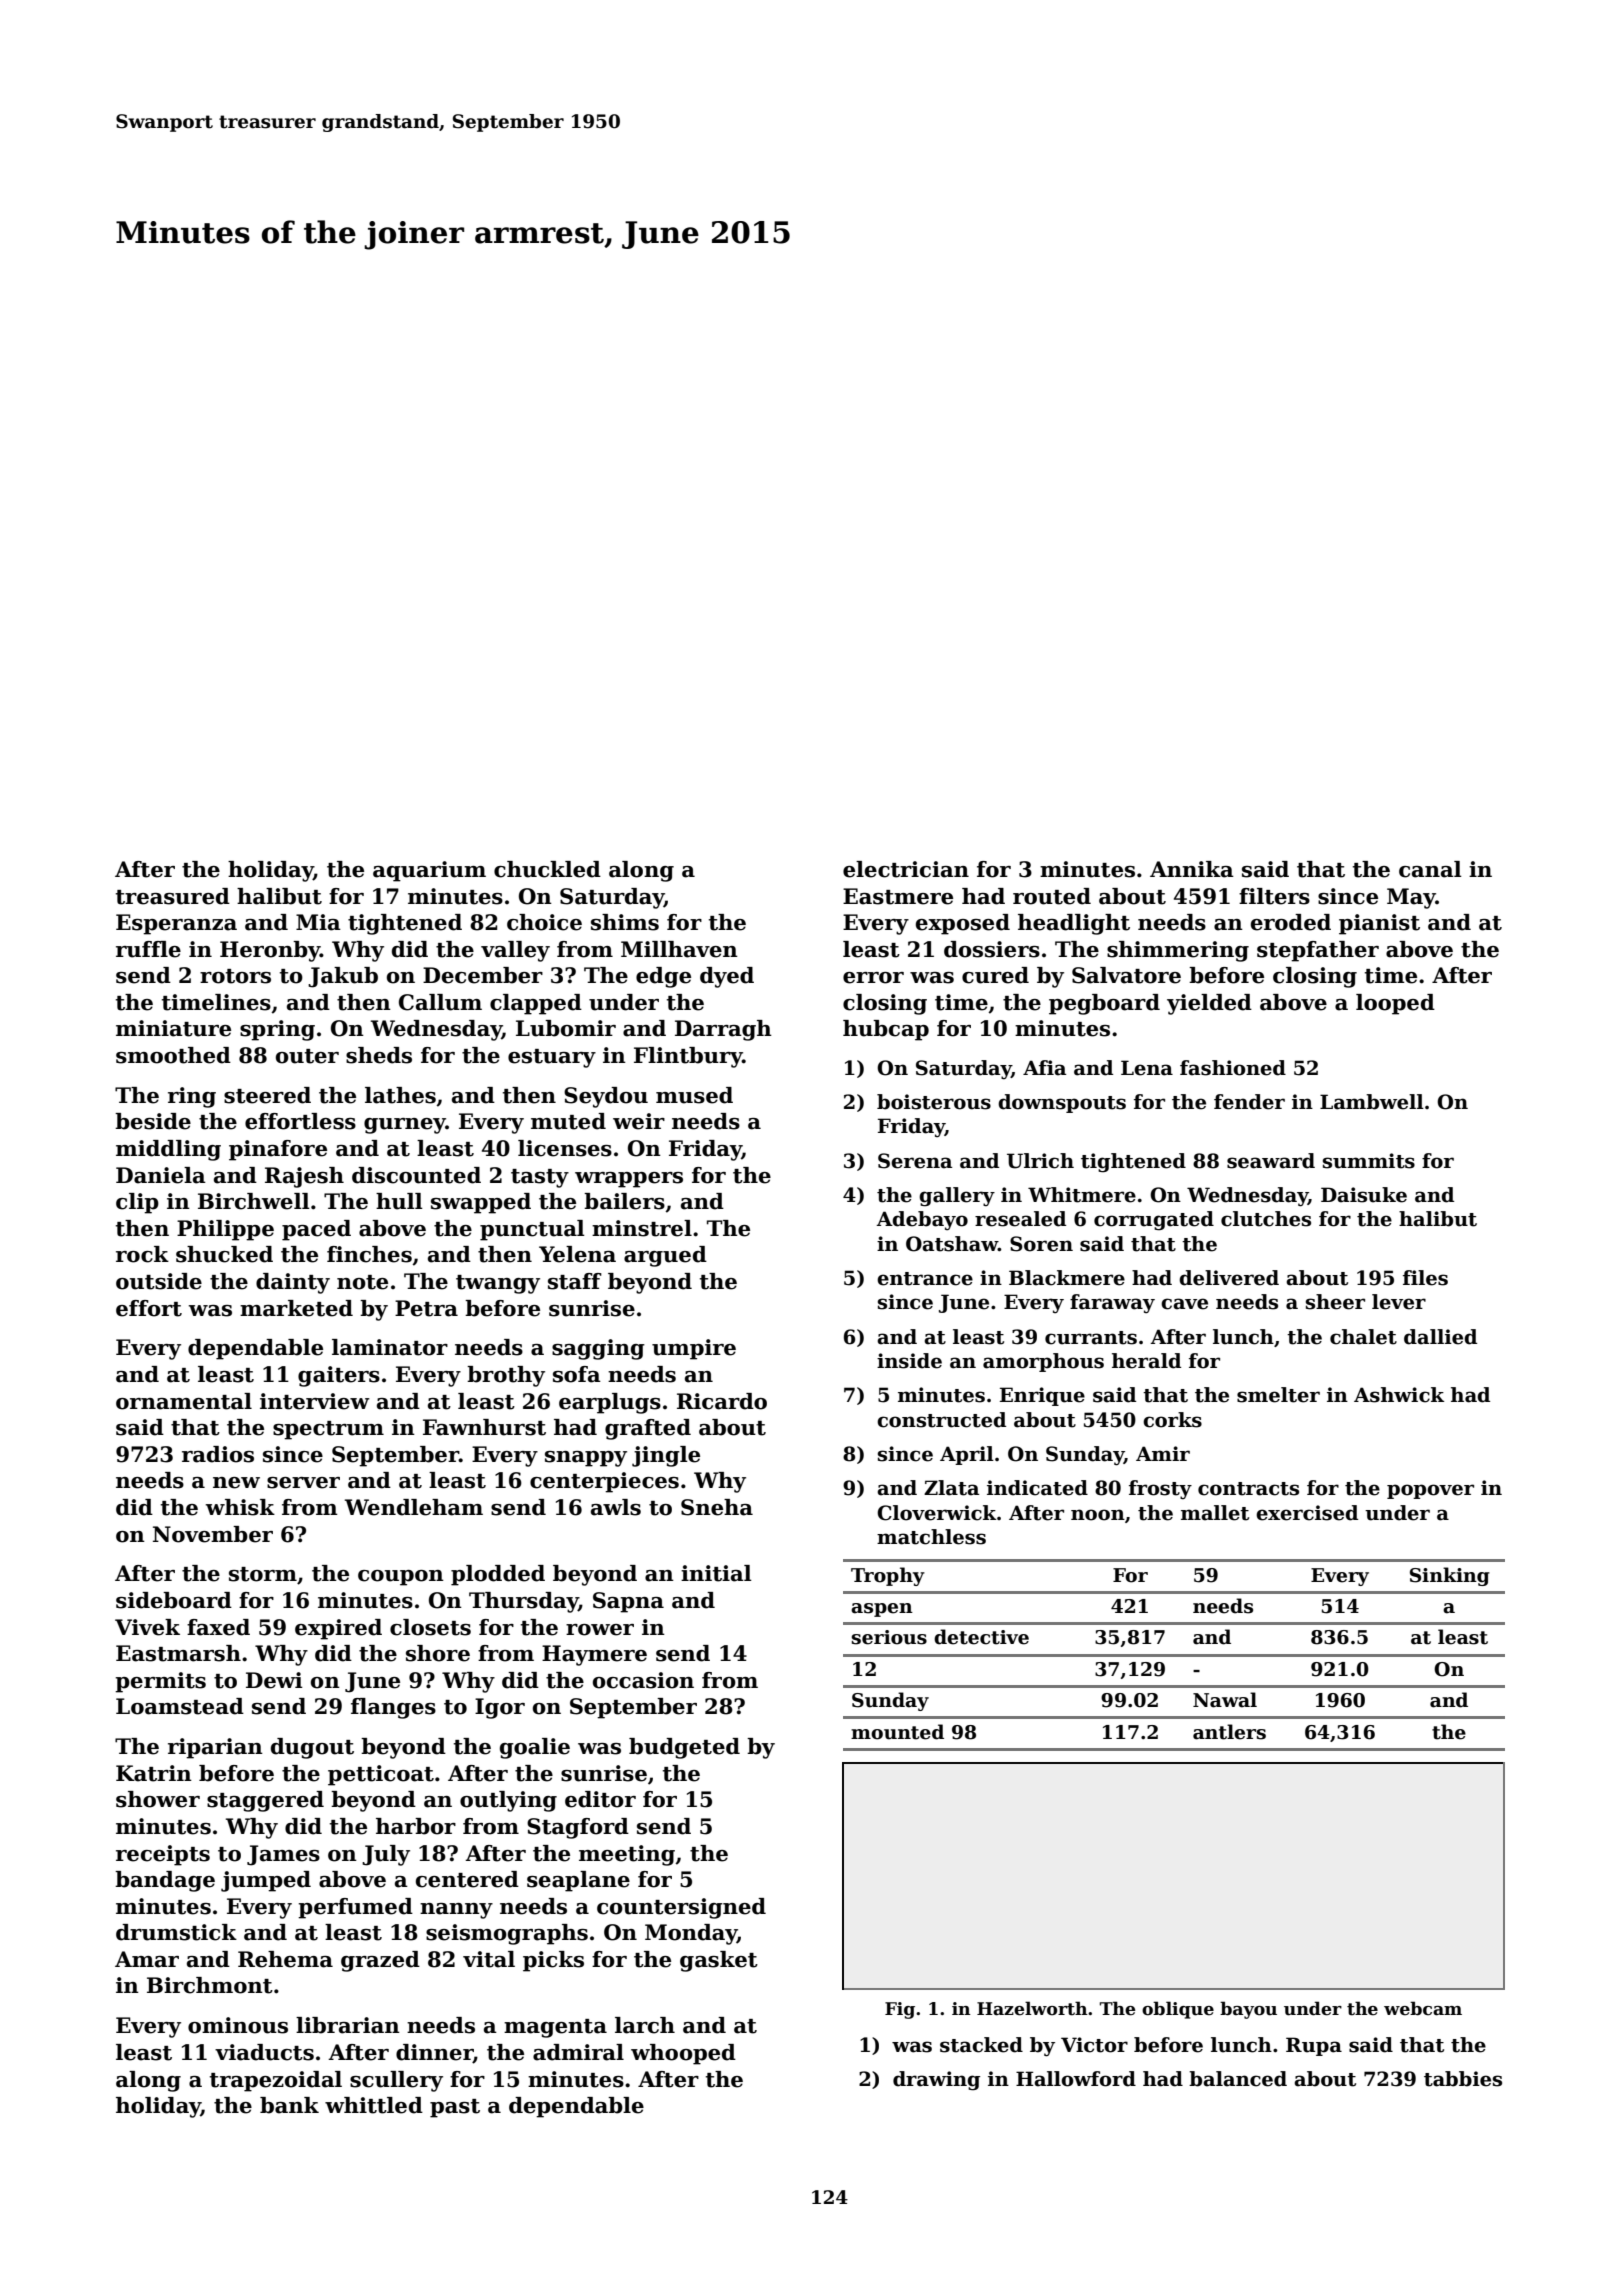  I want to click on Sinking, so click(1450, 1576).
